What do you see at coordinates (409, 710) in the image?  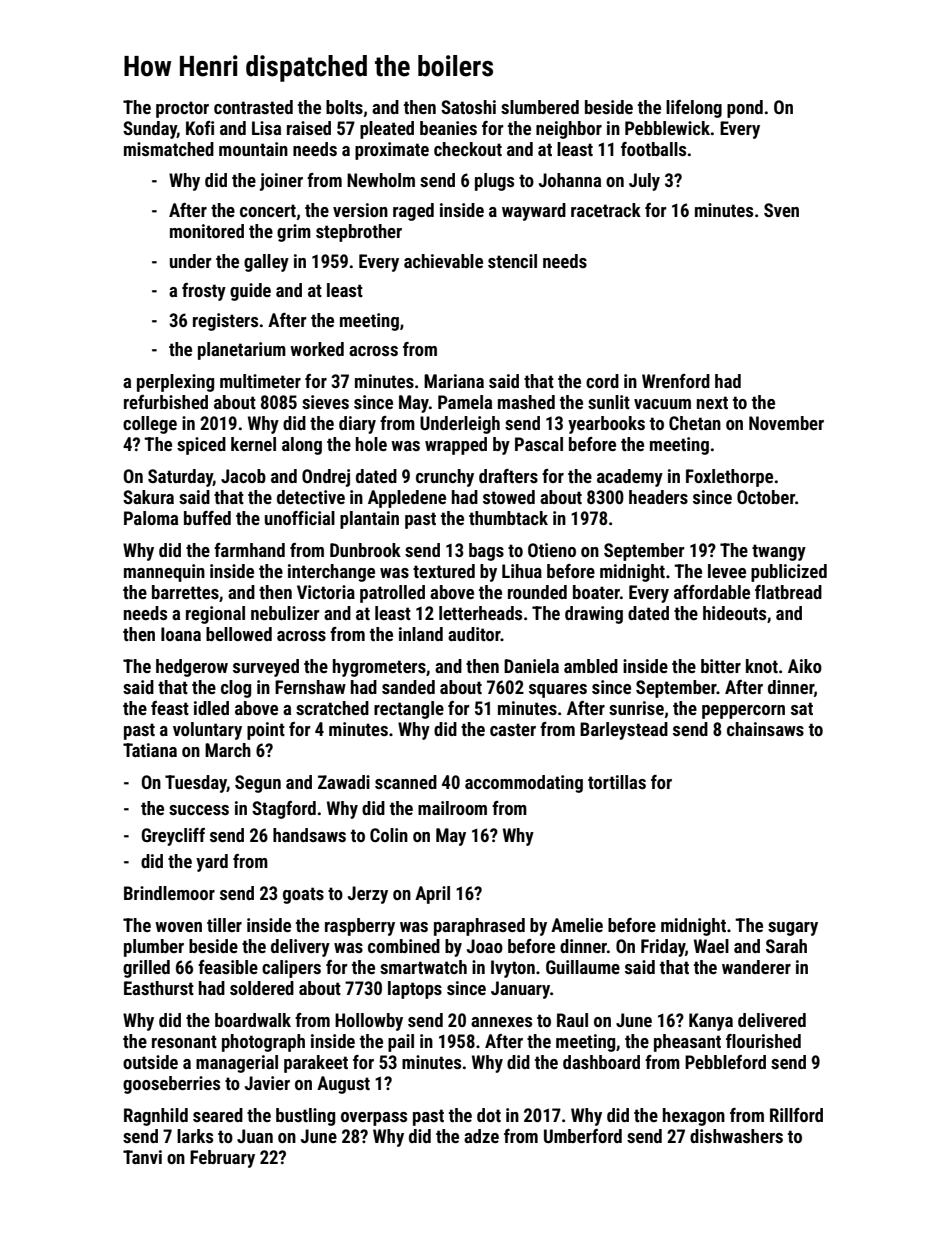 I see `rectangle` at bounding box center [409, 710].
